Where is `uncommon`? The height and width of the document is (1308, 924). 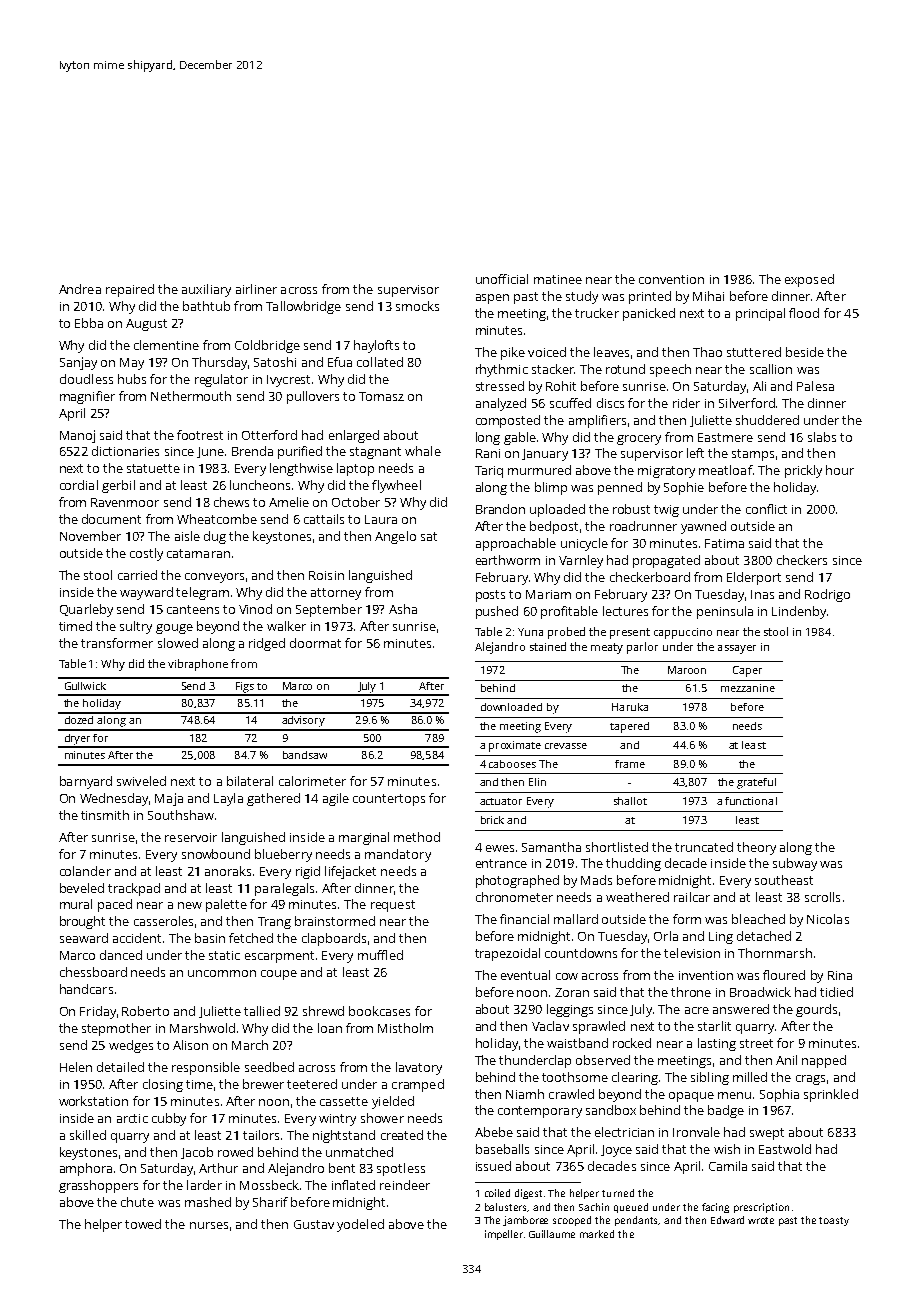
uncommon is located at coordinates (222, 973).
